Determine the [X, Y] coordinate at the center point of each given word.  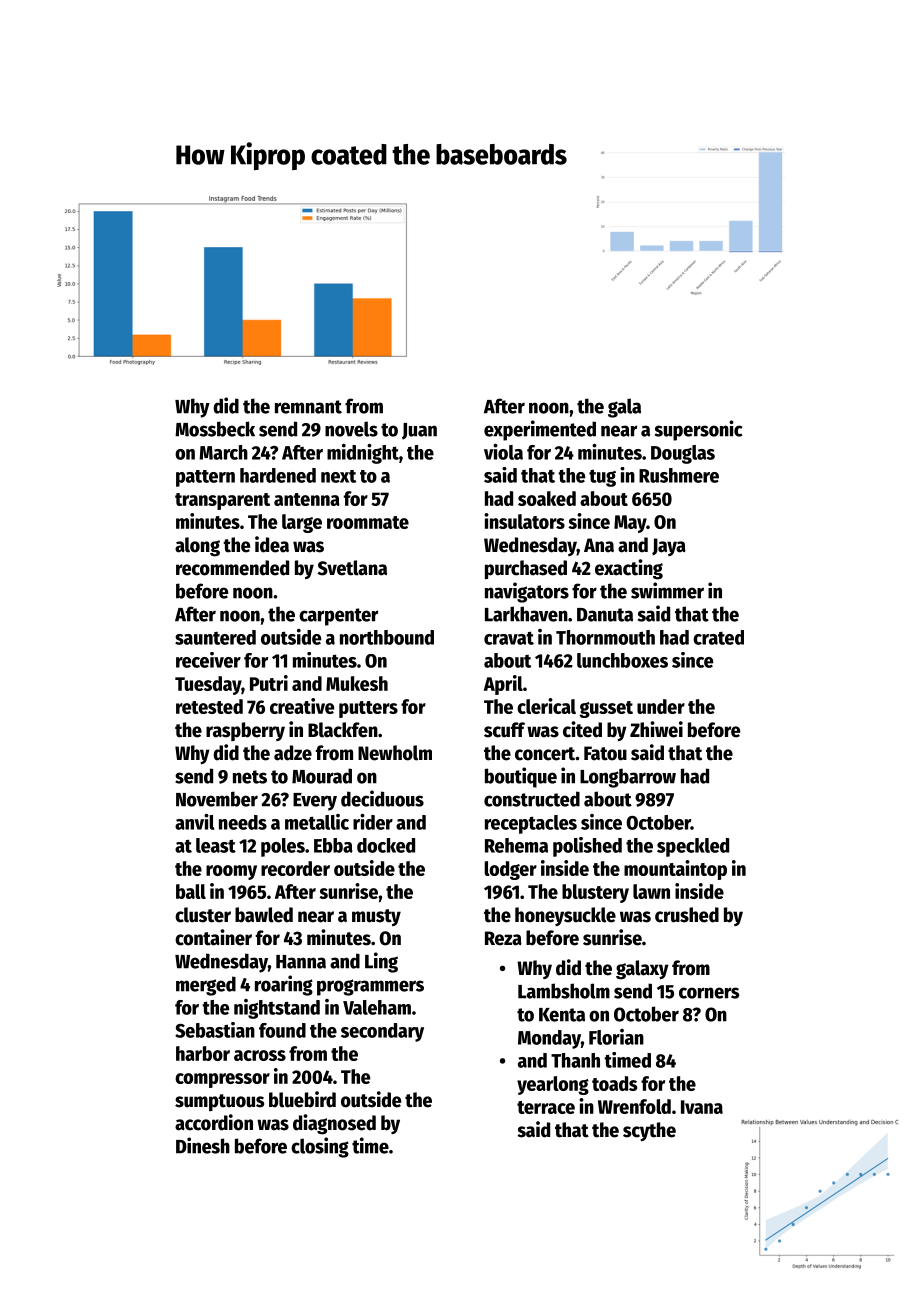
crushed [687, 915]
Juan [419, 431]
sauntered [215, 637]
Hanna [301, 962]
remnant [308, 407]
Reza [503, 938]
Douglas [683, 454]
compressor [222, 1080]
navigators [527, 592]
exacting [629, 569]
